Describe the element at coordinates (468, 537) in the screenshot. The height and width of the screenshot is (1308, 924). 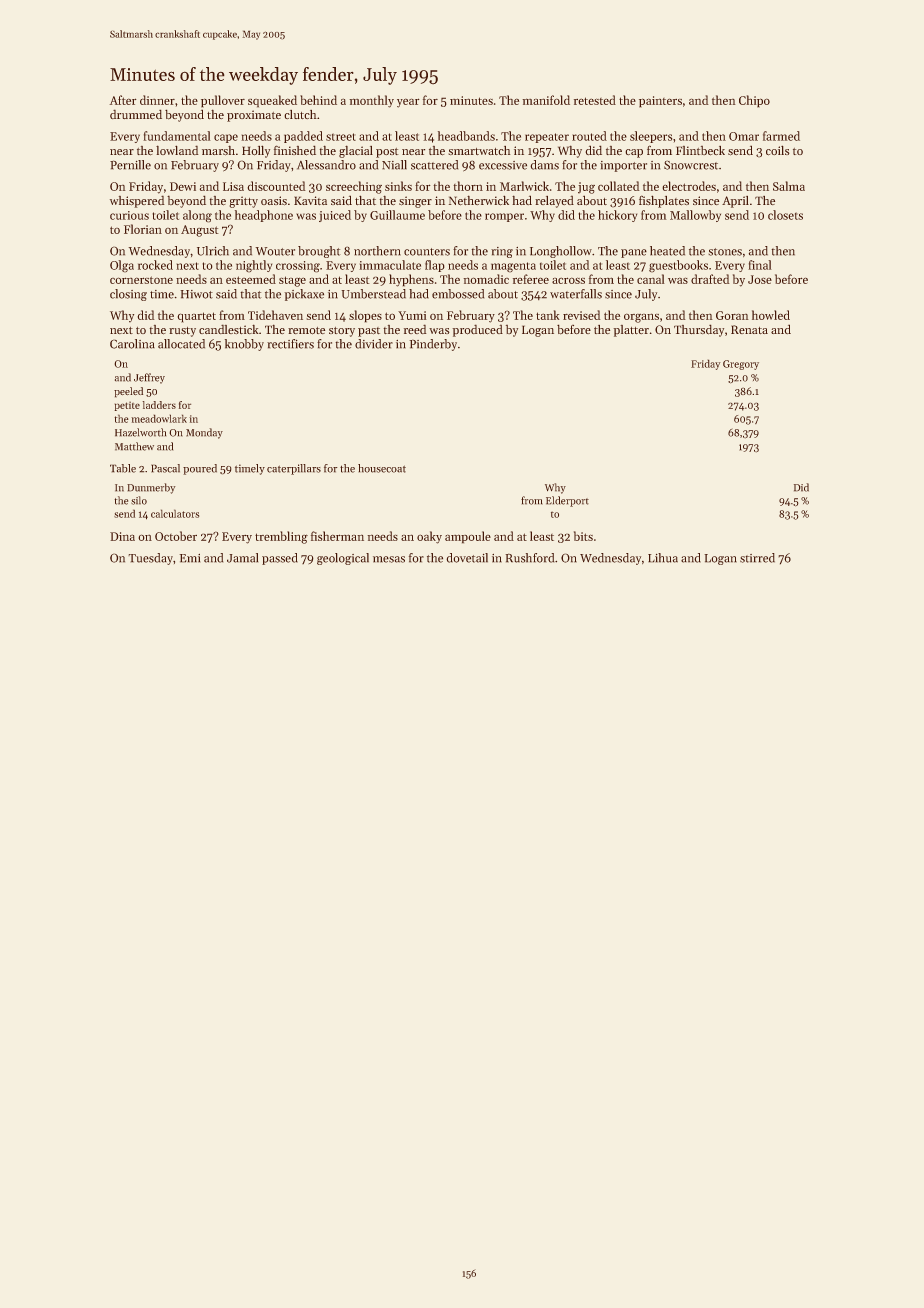
I see `ampoule` at that location.
